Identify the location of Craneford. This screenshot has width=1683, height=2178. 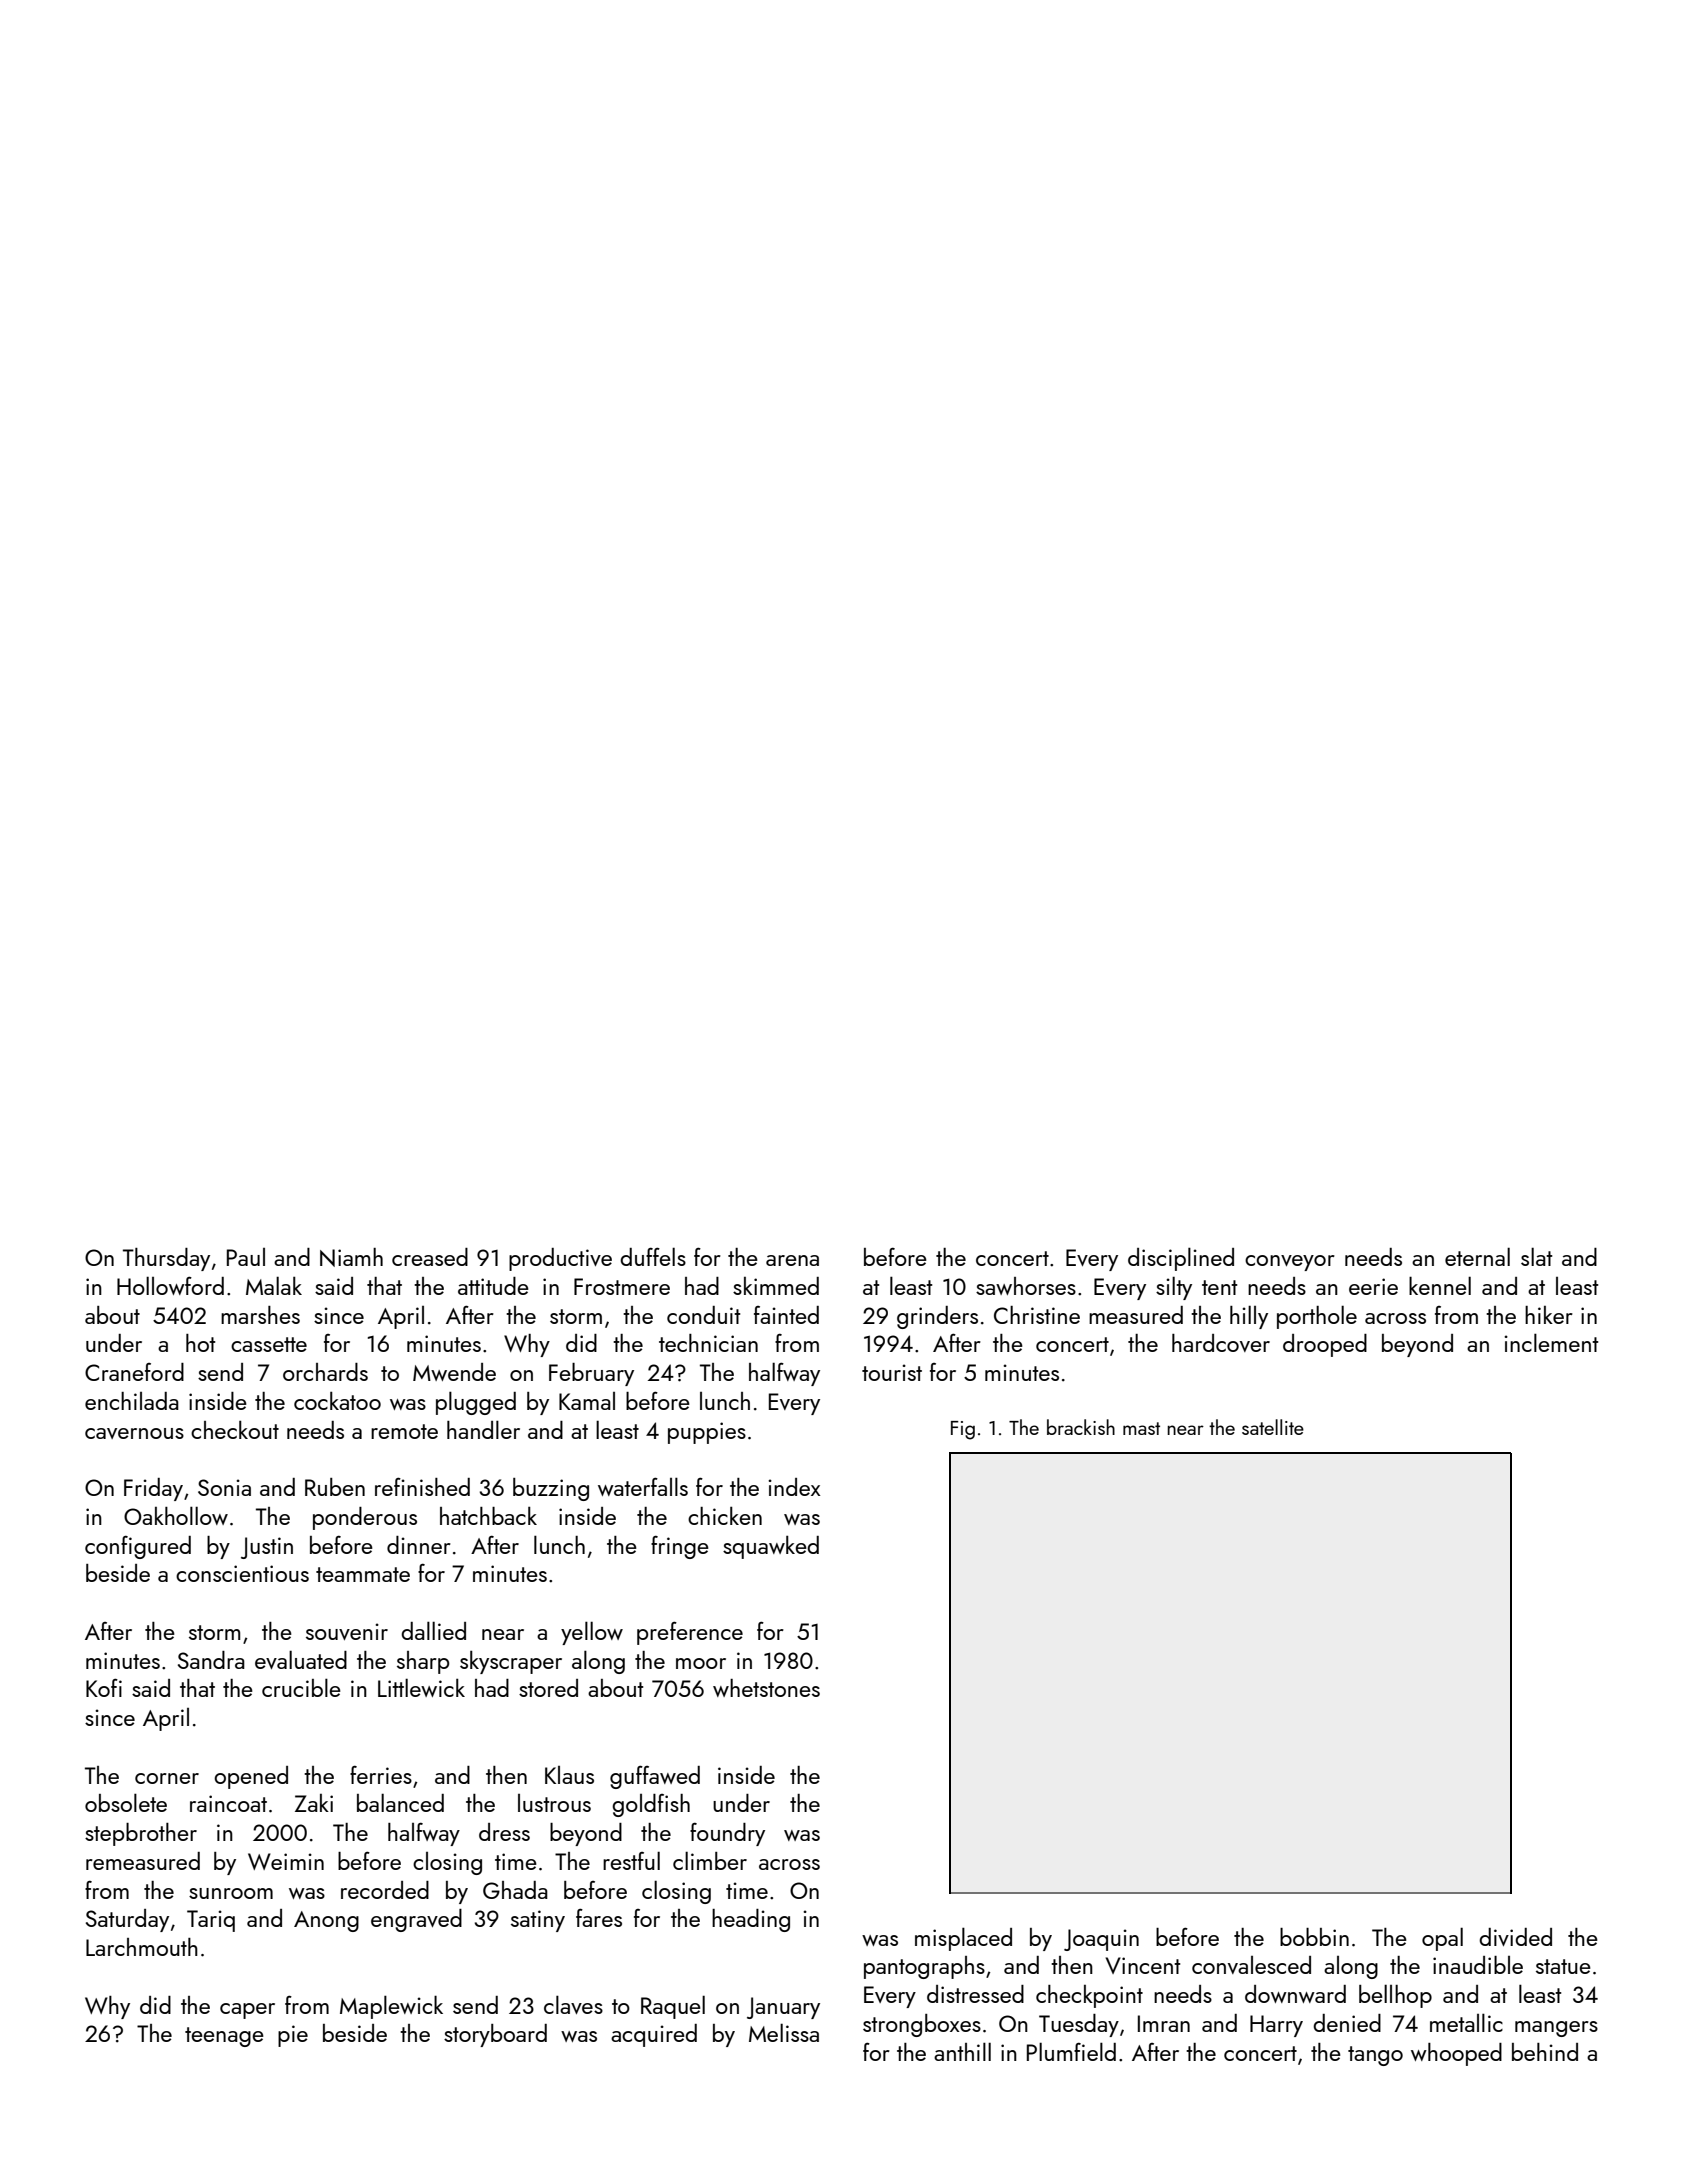
(134, 1372).
